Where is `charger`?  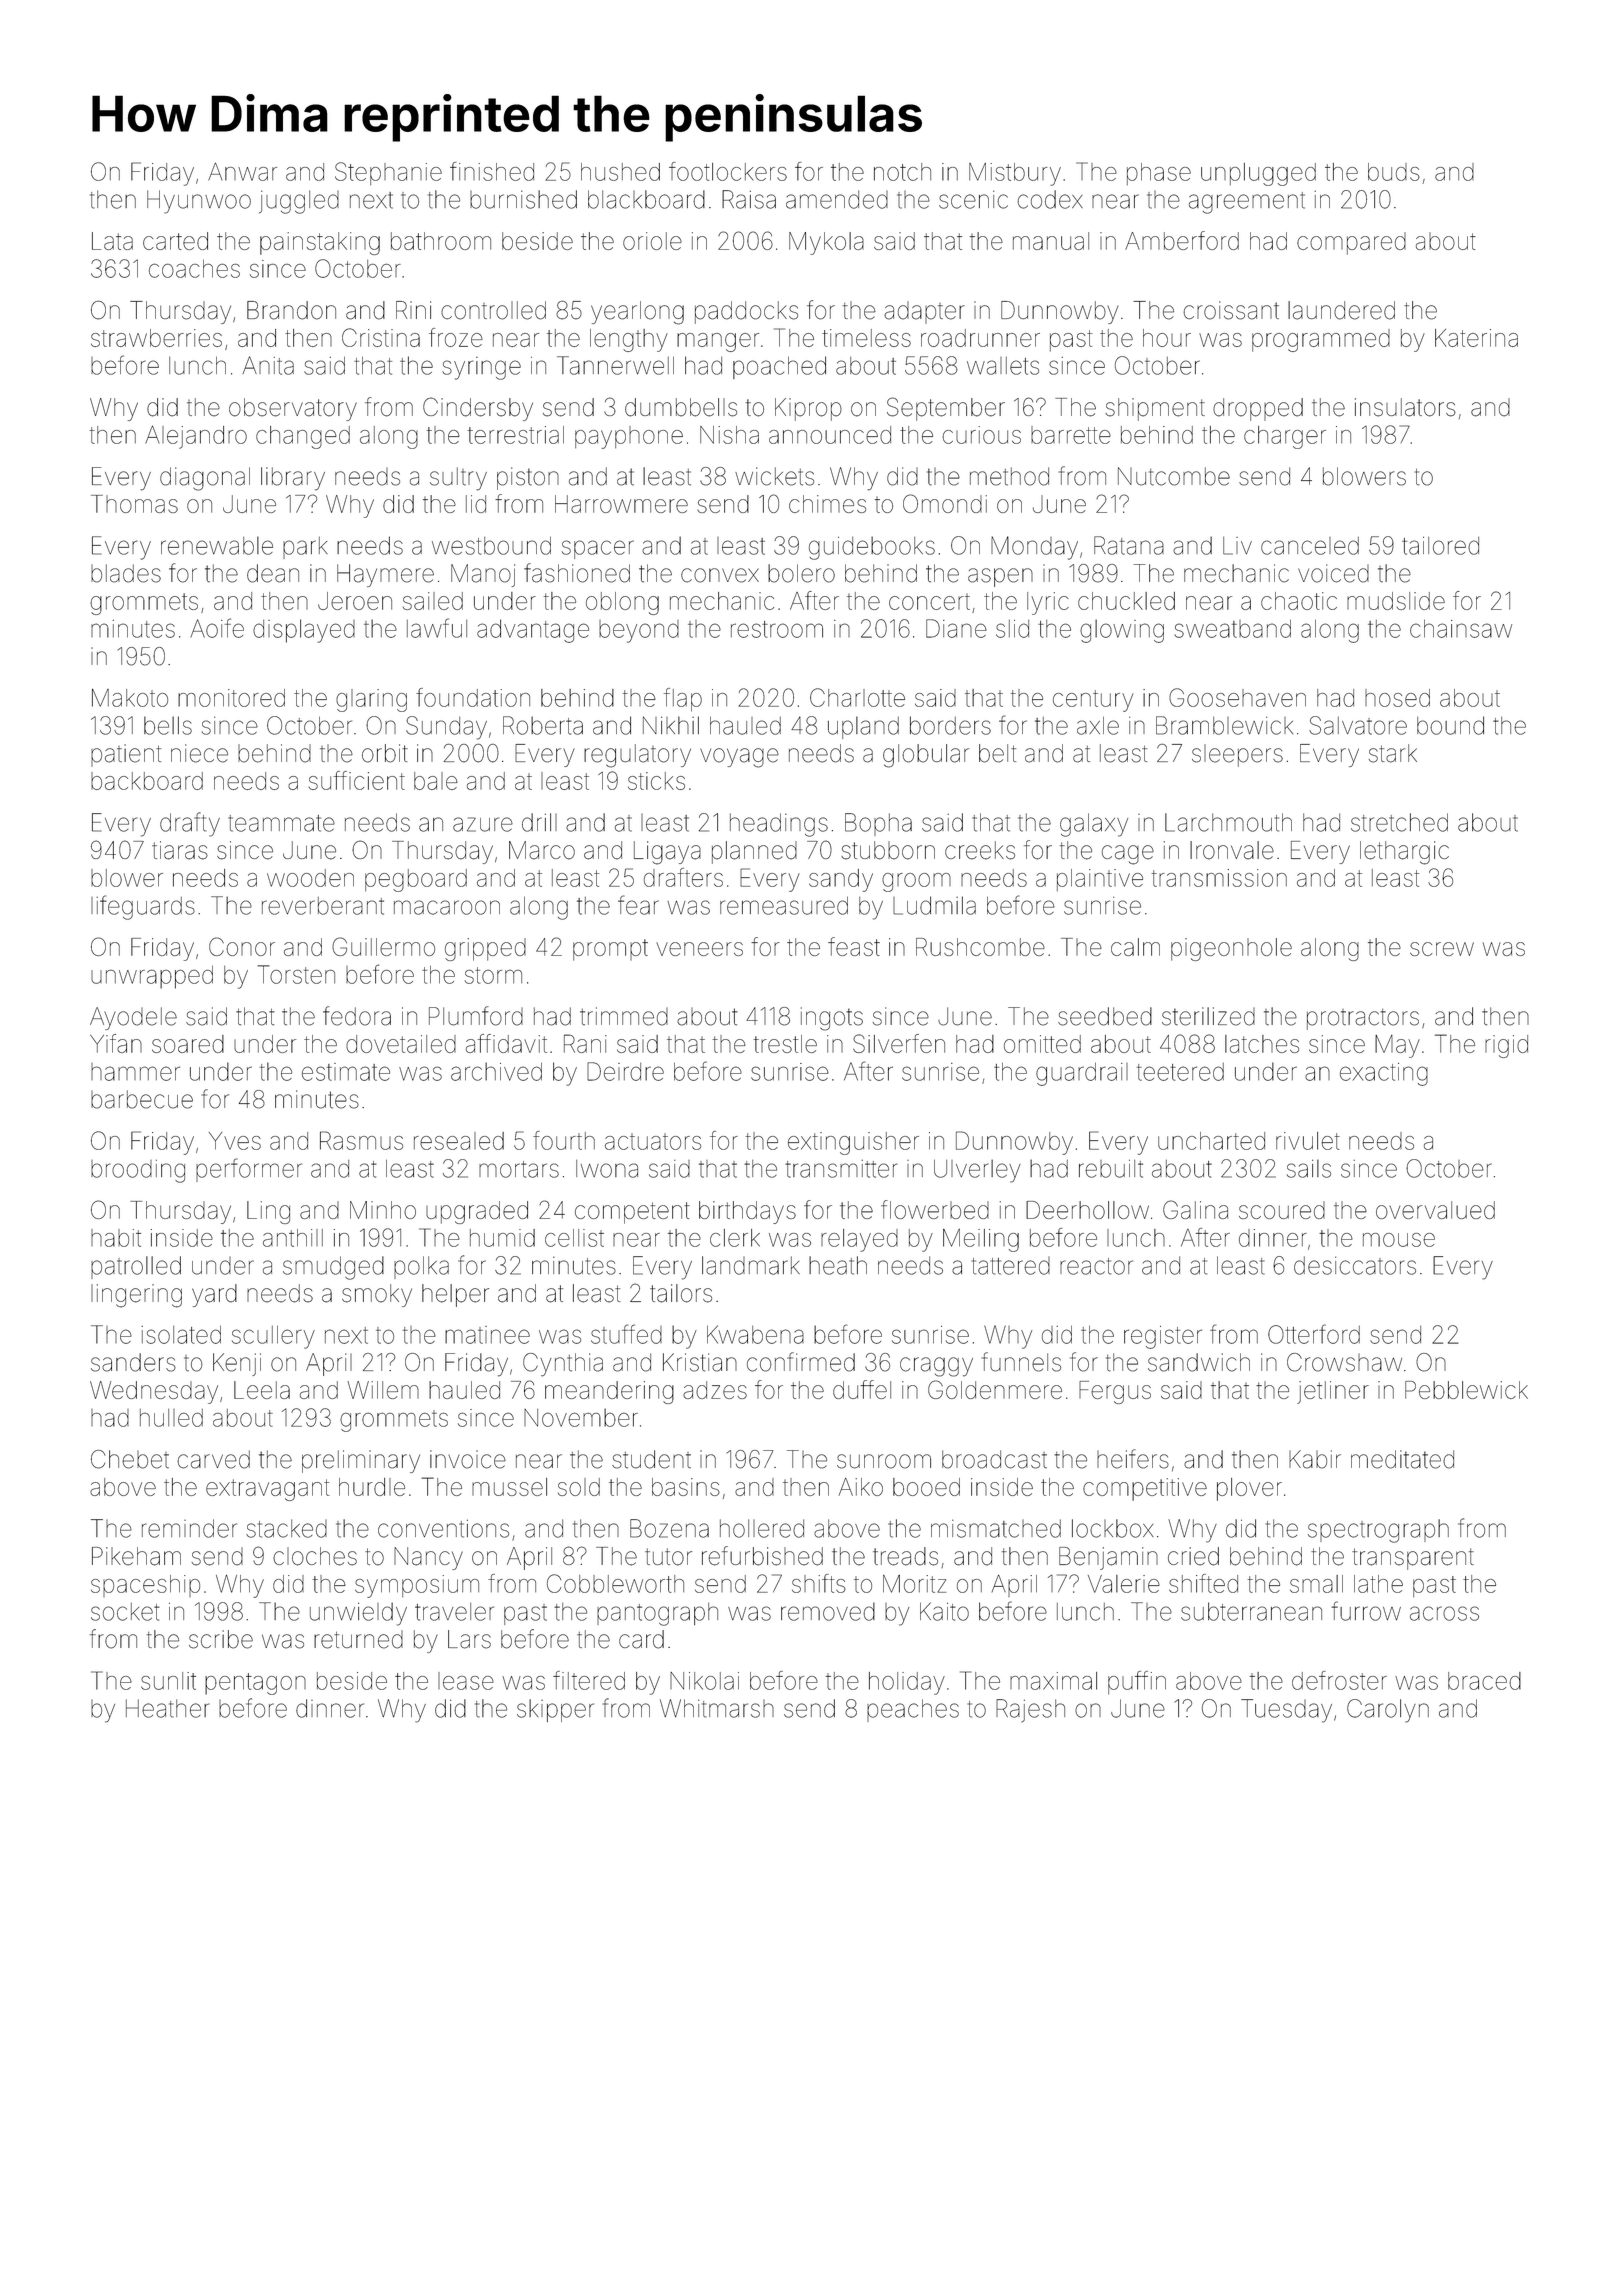 charger is located at coordinates (1285, 437).
